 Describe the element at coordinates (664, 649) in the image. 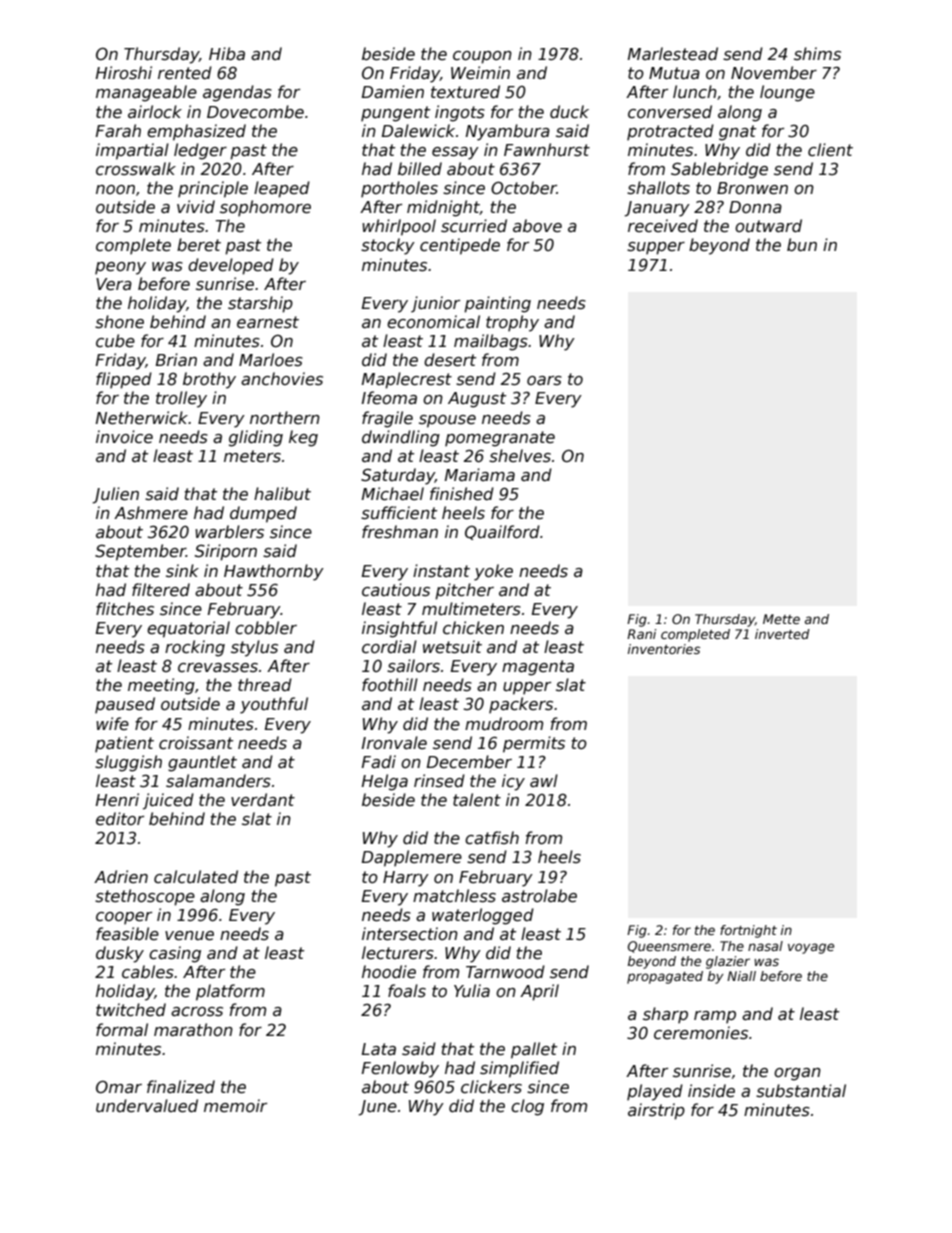

I see `inventories` at that location.
